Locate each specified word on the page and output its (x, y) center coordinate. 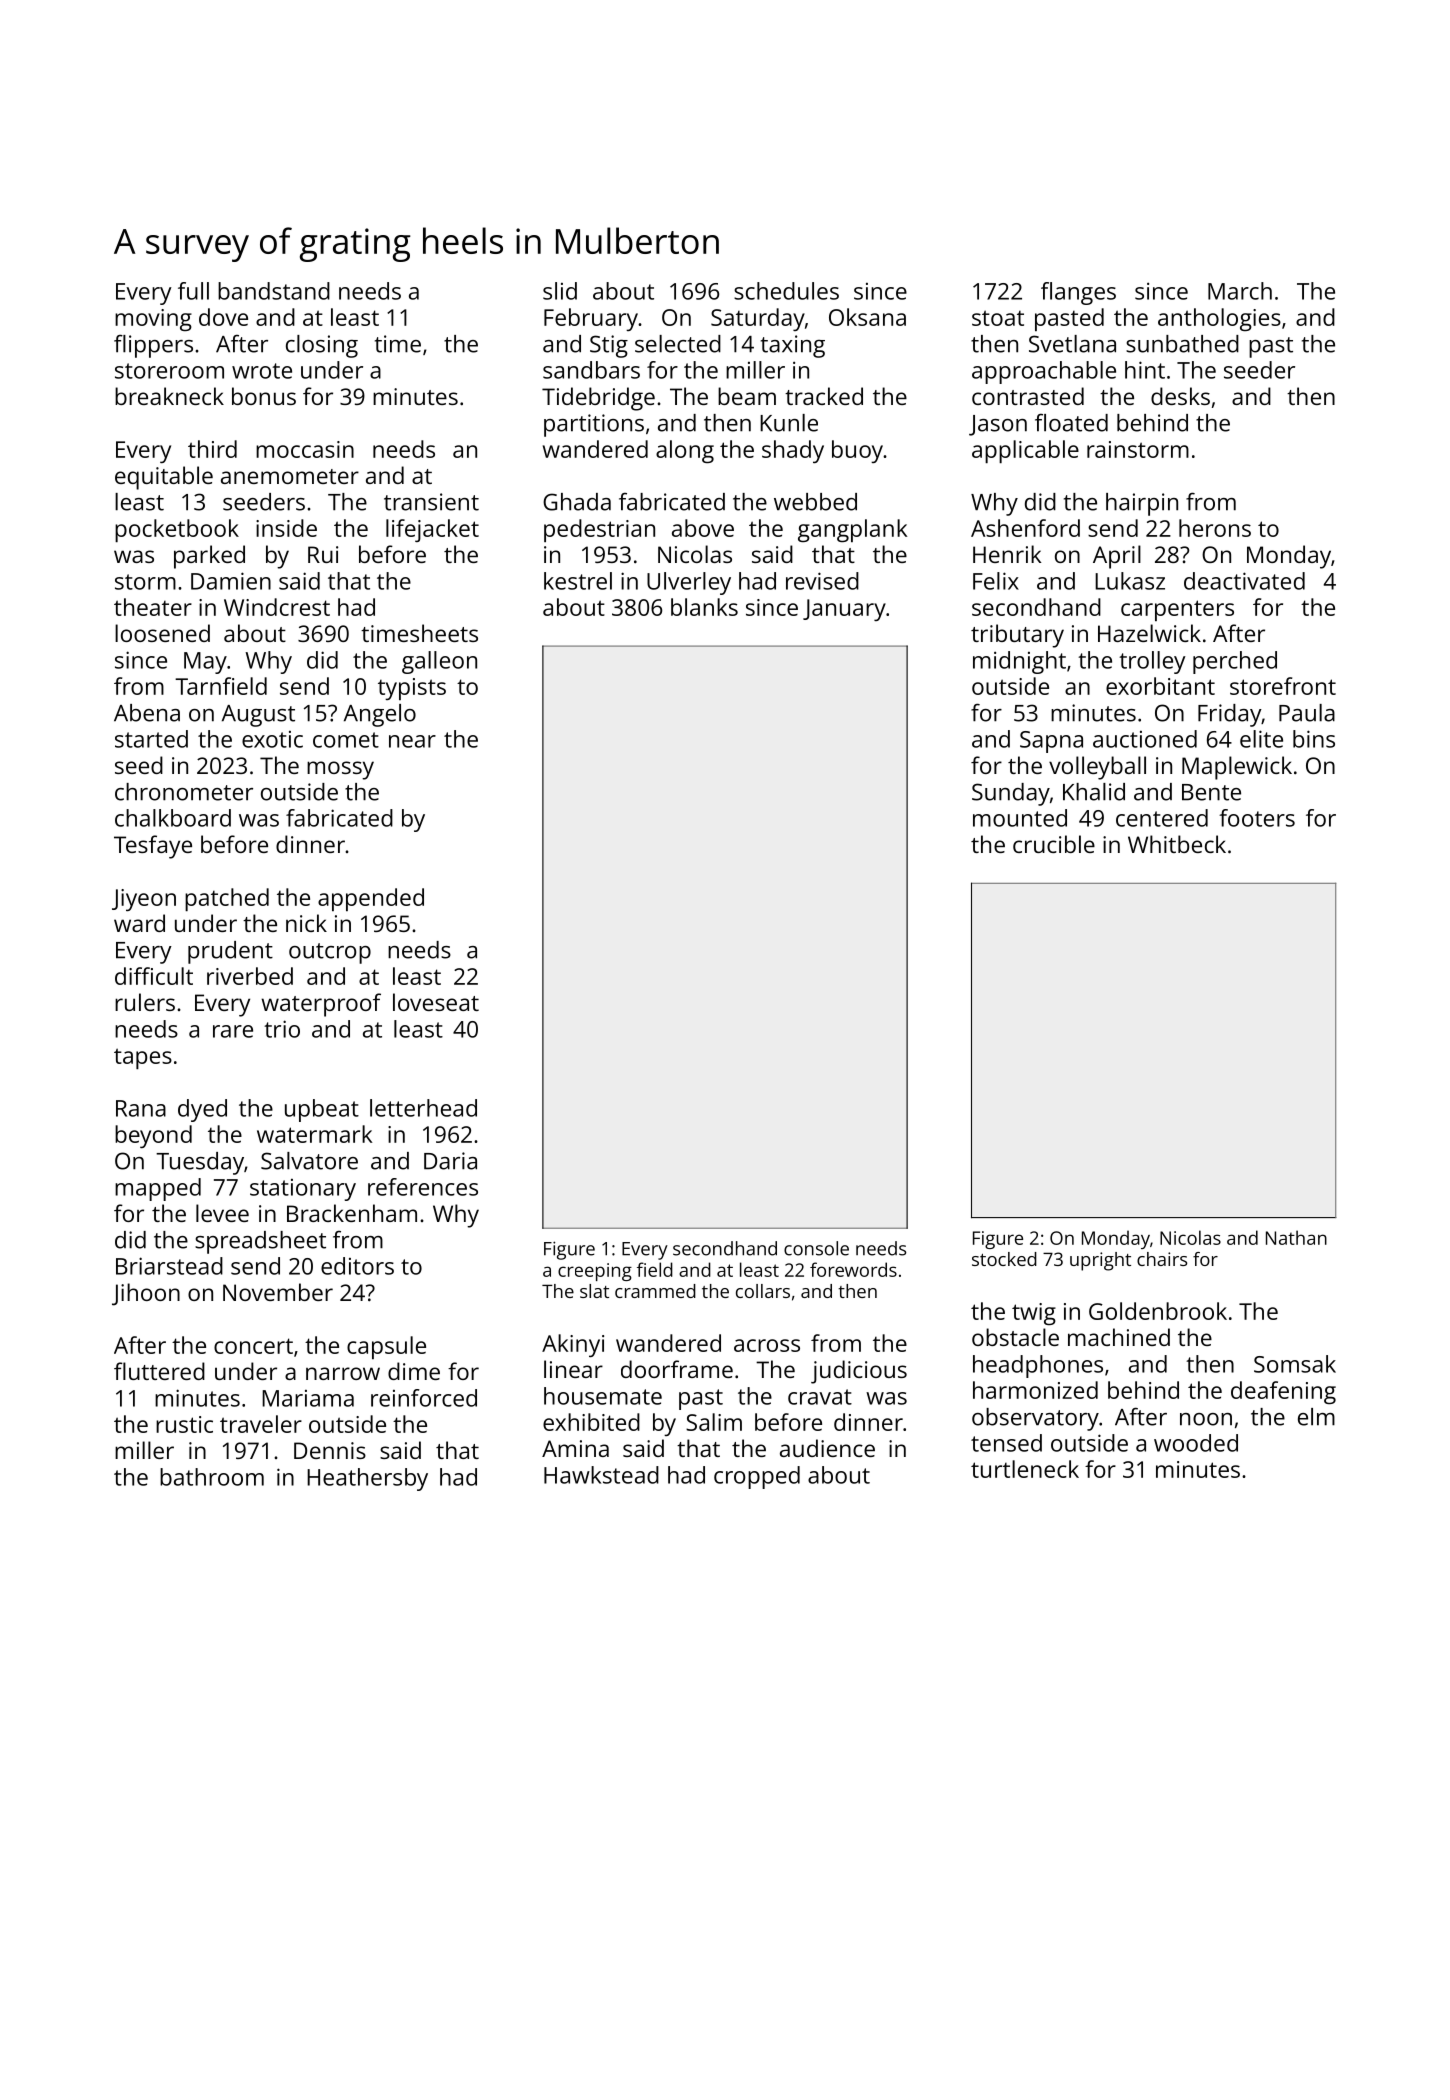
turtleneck (1025, 1469)
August (258, 716)
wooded (1196, 1443)
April (1117, 557)
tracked (824, 396)
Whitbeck (1177, 844)
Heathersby (367, 1479)
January (844, 610)
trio (282, 1029)
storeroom (169, 371)
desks (1180, 396)
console (816, 1248)
